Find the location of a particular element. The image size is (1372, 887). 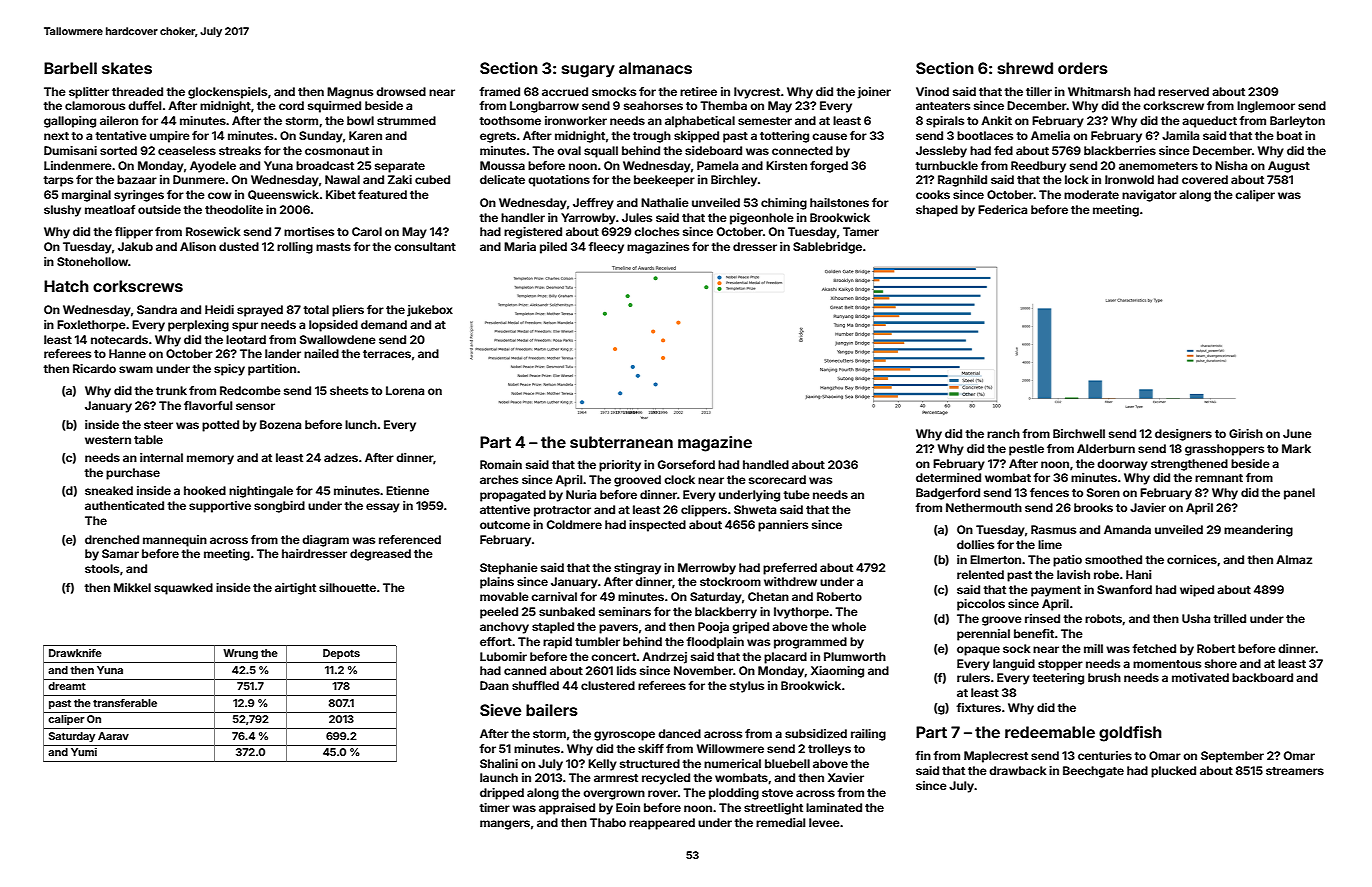

cosmonaut is located at coordinates (337, 151).
